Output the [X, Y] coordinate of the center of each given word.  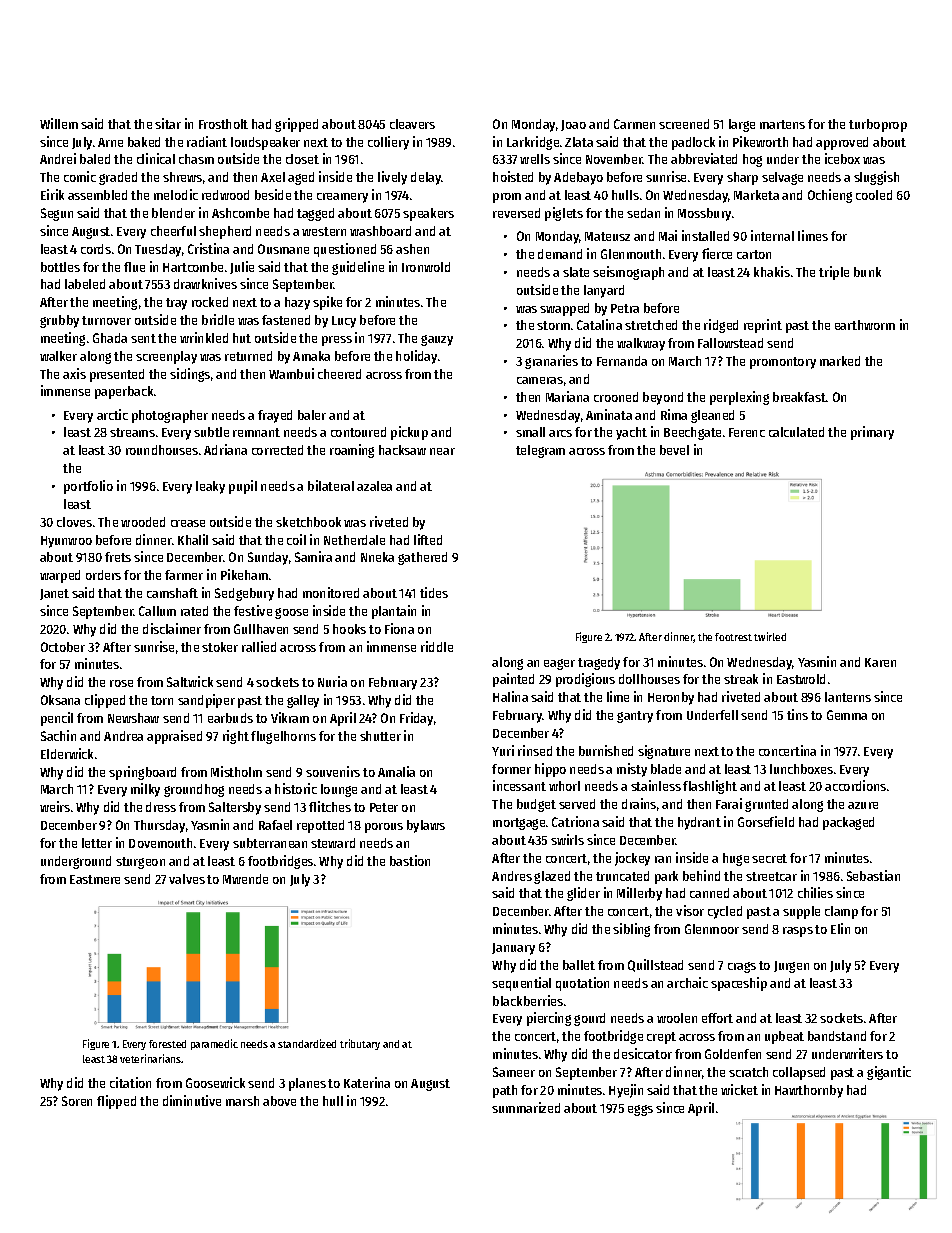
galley [303, 701]
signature [664, 752]
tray [176, 304]
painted [513, 680]
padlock [693, 143]
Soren [77, 1101]
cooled [874, 195]
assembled [97, 195]
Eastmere [95, 879]
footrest [733, 637]
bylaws [426, 826]
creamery [342, 198]
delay [426, 178]
